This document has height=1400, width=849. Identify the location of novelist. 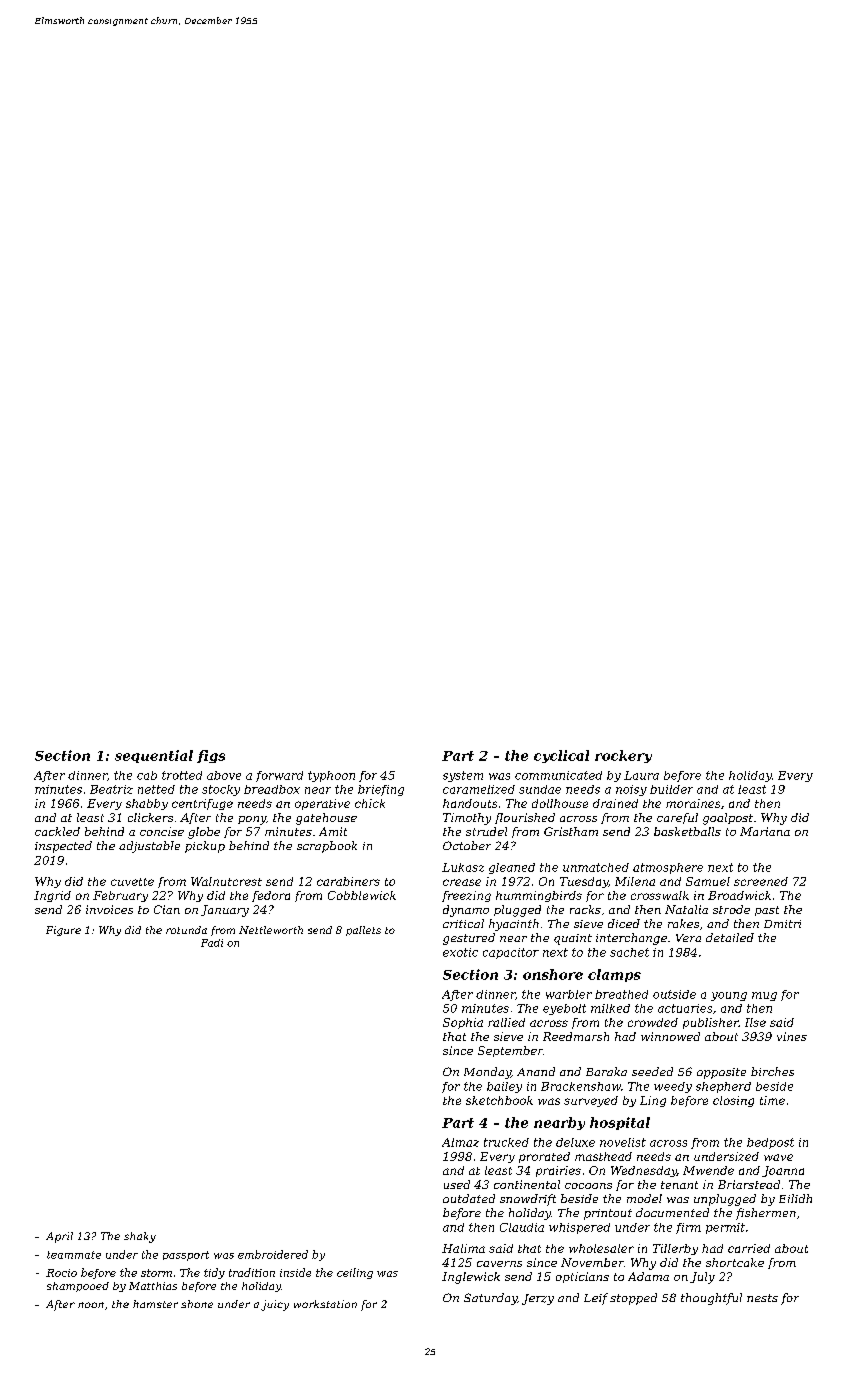
(623, 1142).
